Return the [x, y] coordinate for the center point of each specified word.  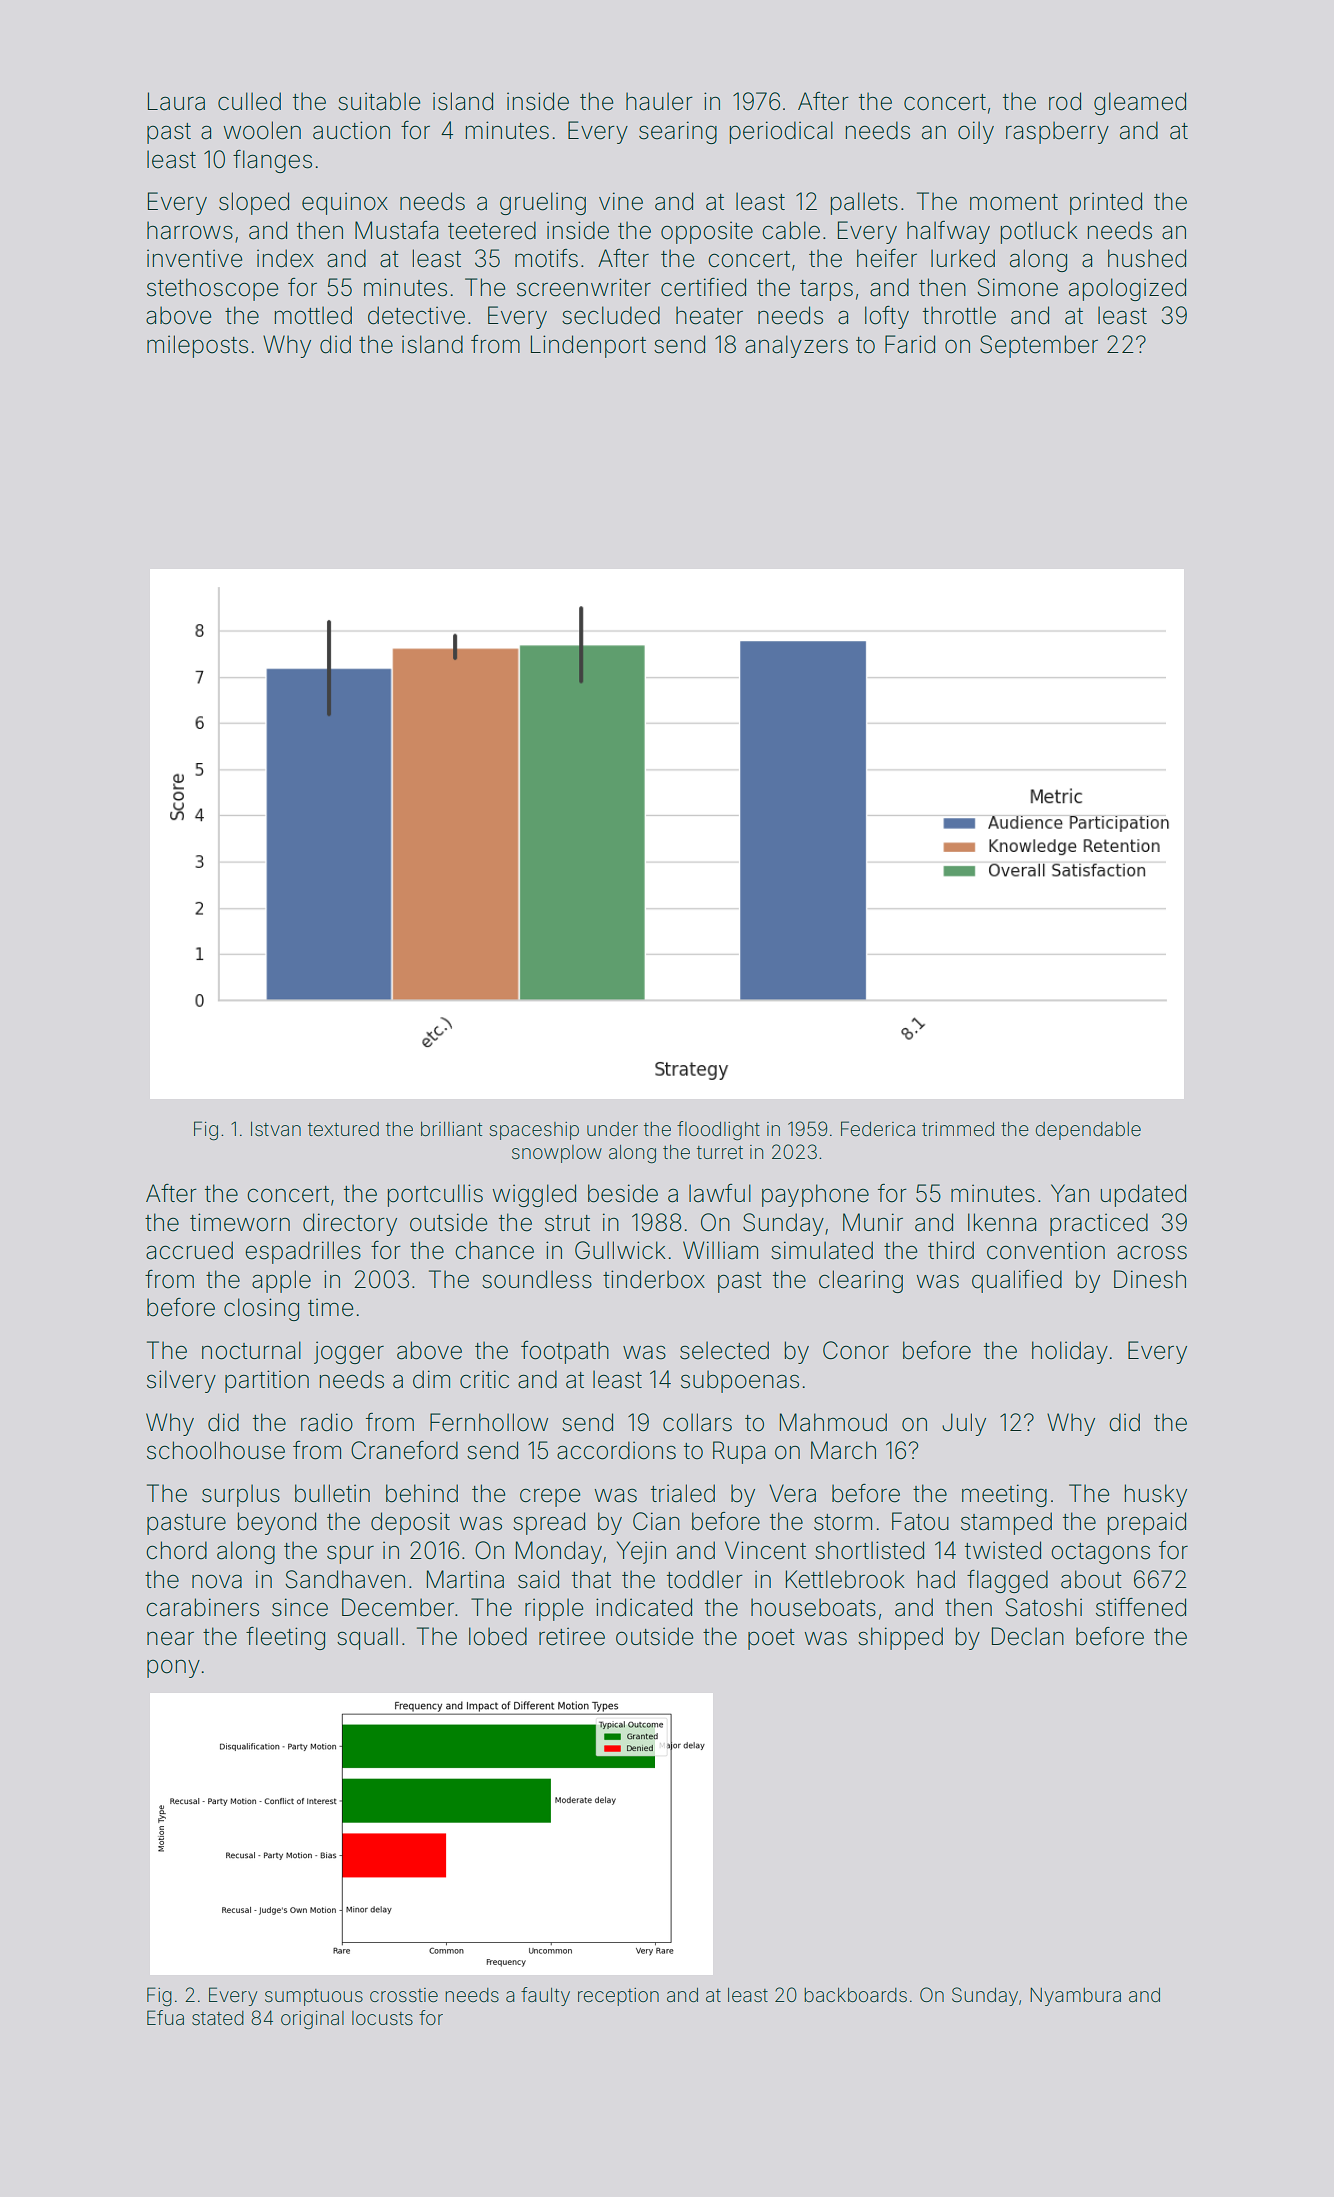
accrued [189, 1250]
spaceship [534, 1131]
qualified [1017, 1281]
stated [218, 2018]
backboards [855, 1995]
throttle [959, 315]
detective [416, 315]
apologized [1127, 289]
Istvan [276, 1129]
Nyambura [1075, 1996]
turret [720, 1152]
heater [709, 315]
